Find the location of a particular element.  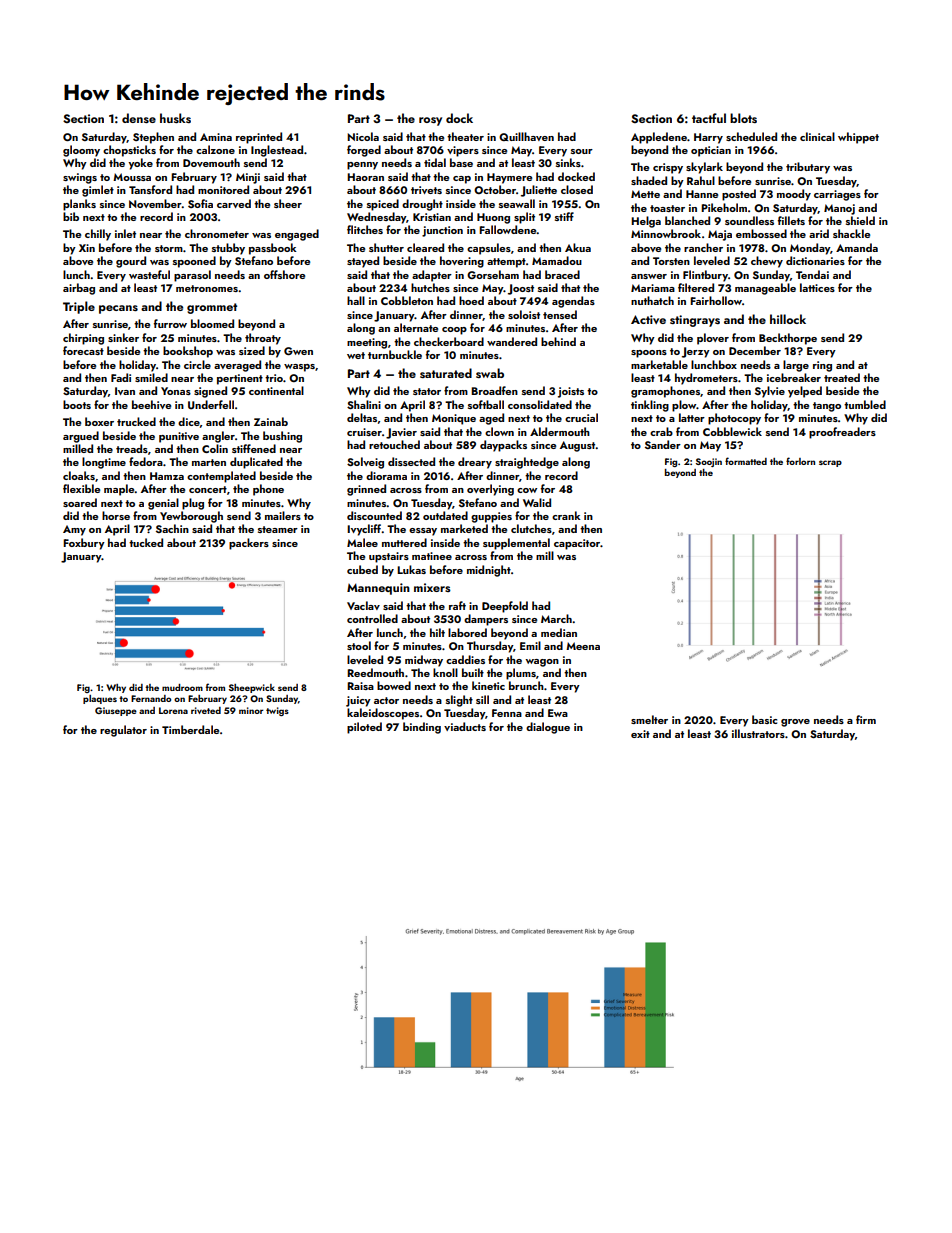

Walid is located at coordinates (537, 502).
